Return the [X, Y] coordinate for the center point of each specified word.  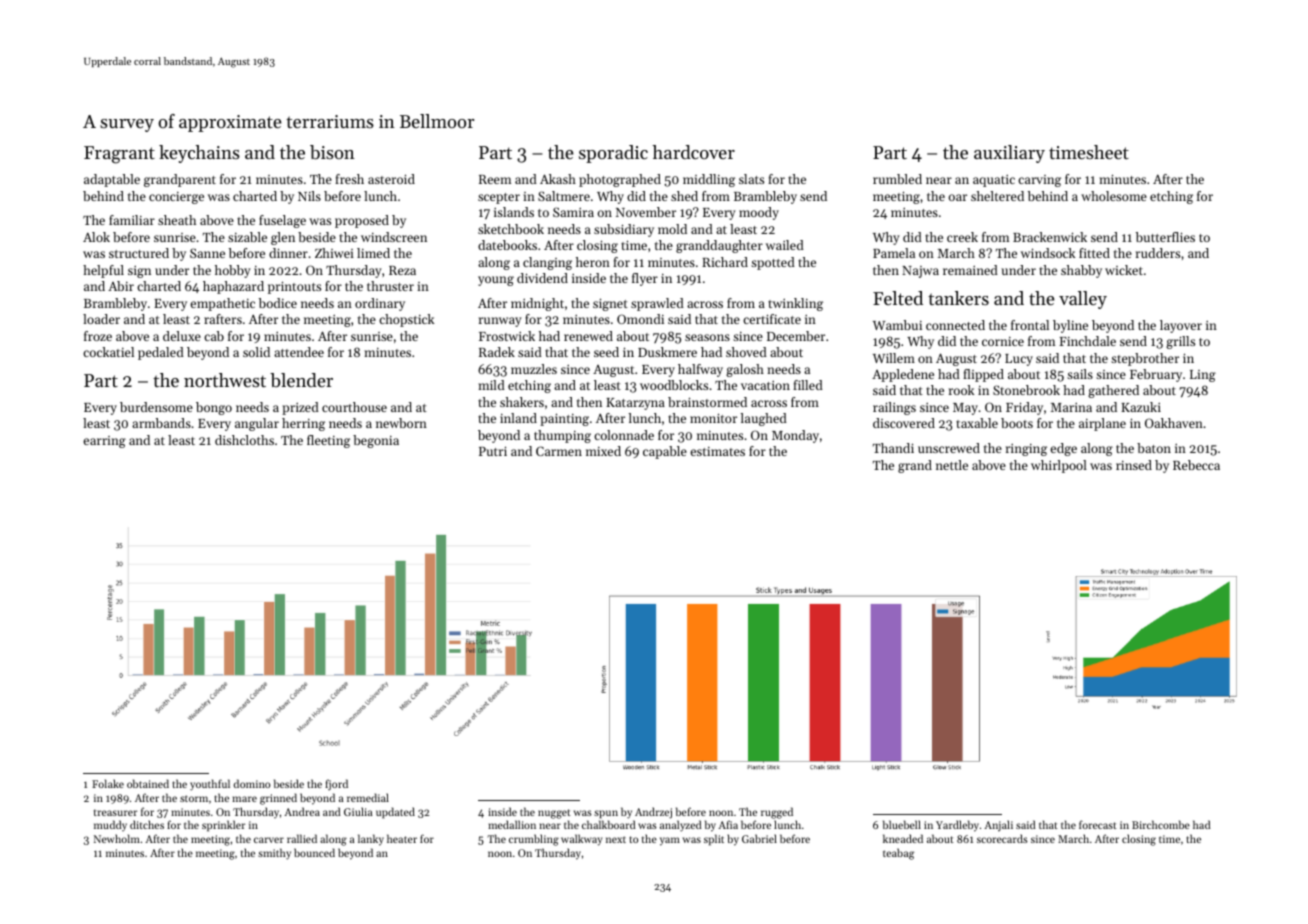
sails [1080, 374]
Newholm [117, 838]
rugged [777, 813]
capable [665, 452]
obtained [148, 783]
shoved [746, 352]
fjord [336, 785]
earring [104, 442]
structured [139, 253]
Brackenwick [1050, 237]
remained [970, 270]
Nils [309, 196]
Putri [493, 451]
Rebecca [1196, 465]
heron [593, 262]
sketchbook [511, 229]
